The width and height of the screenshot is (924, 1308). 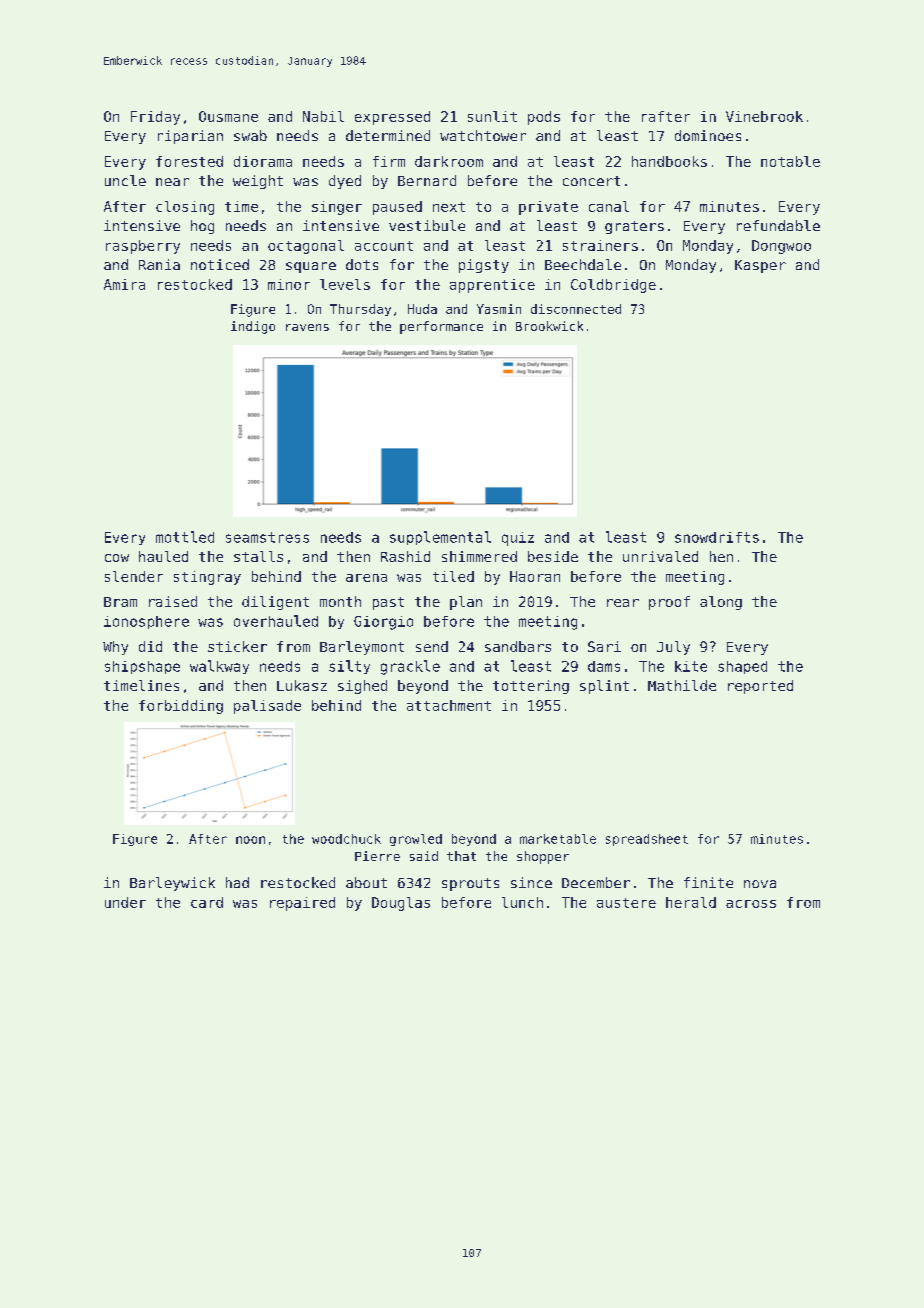 What do you see at coordinates (544, 118) in the screenshot?
I see `pods` at bounding box center [544, 118].
